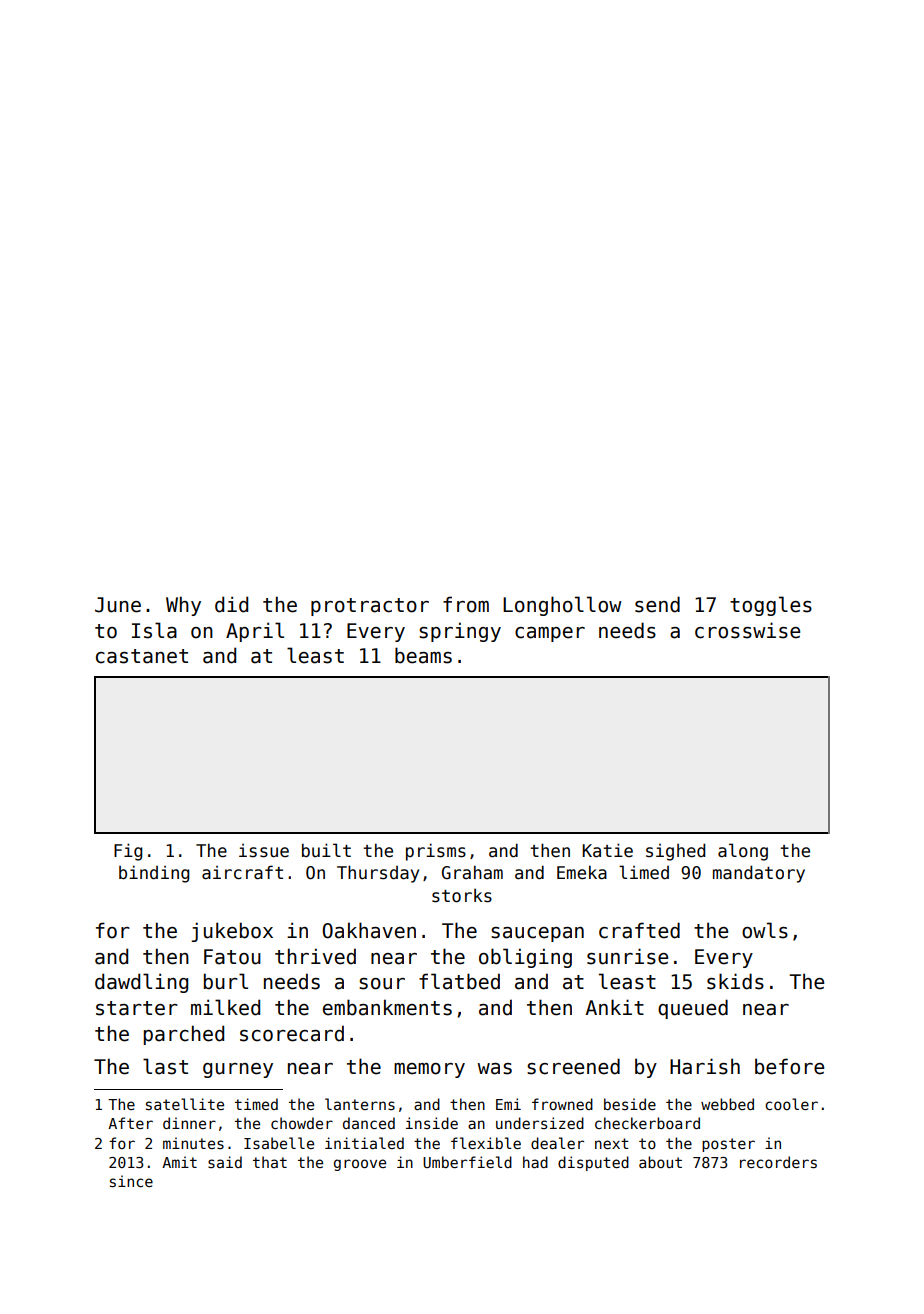 Image resolution: width=924 pixels, height=1314 pixels. Describe the element at coordinates (128, 852) in the image. I see `Fig` at that location.
